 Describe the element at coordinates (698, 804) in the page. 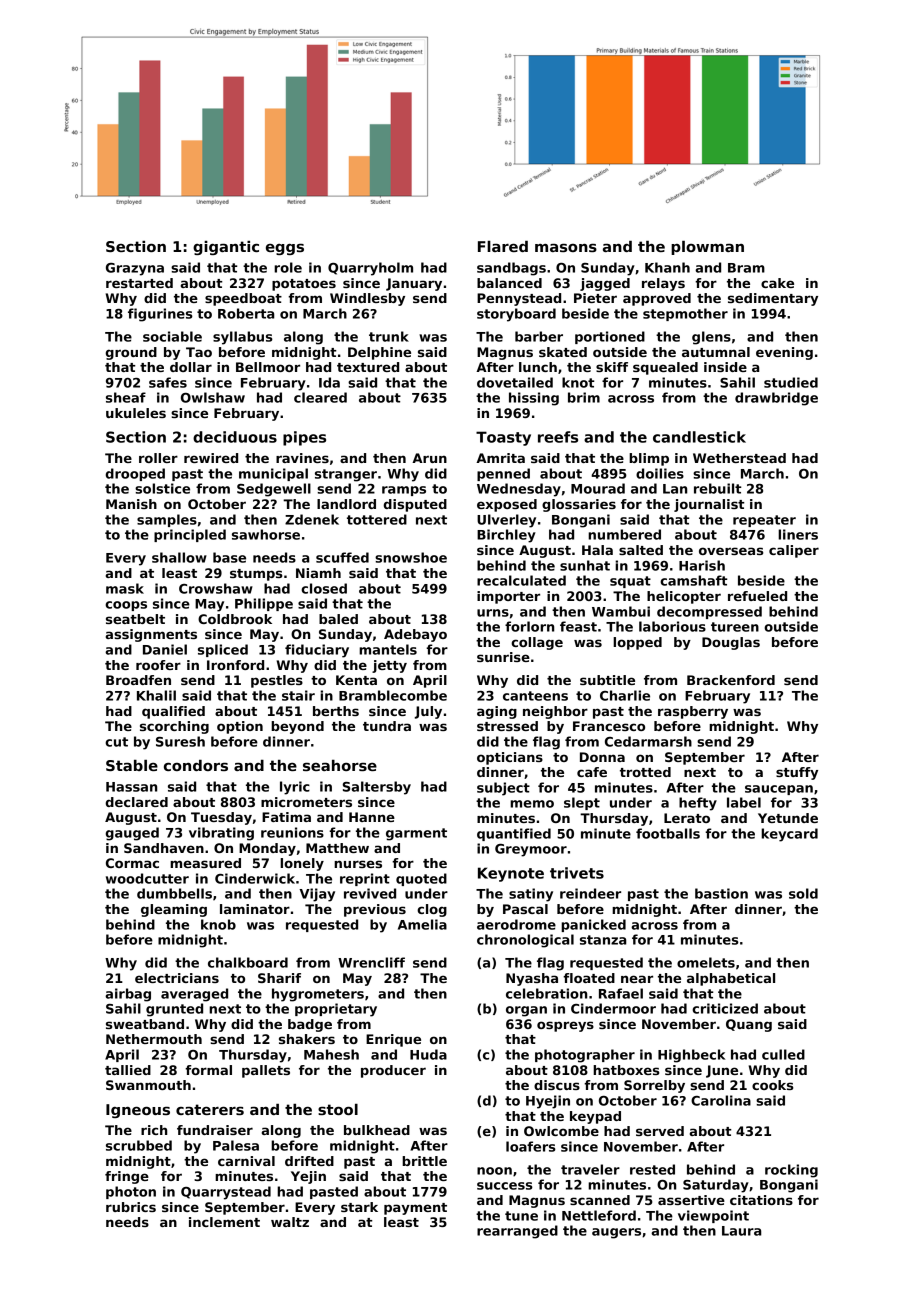

I see `hefty` at that location.
